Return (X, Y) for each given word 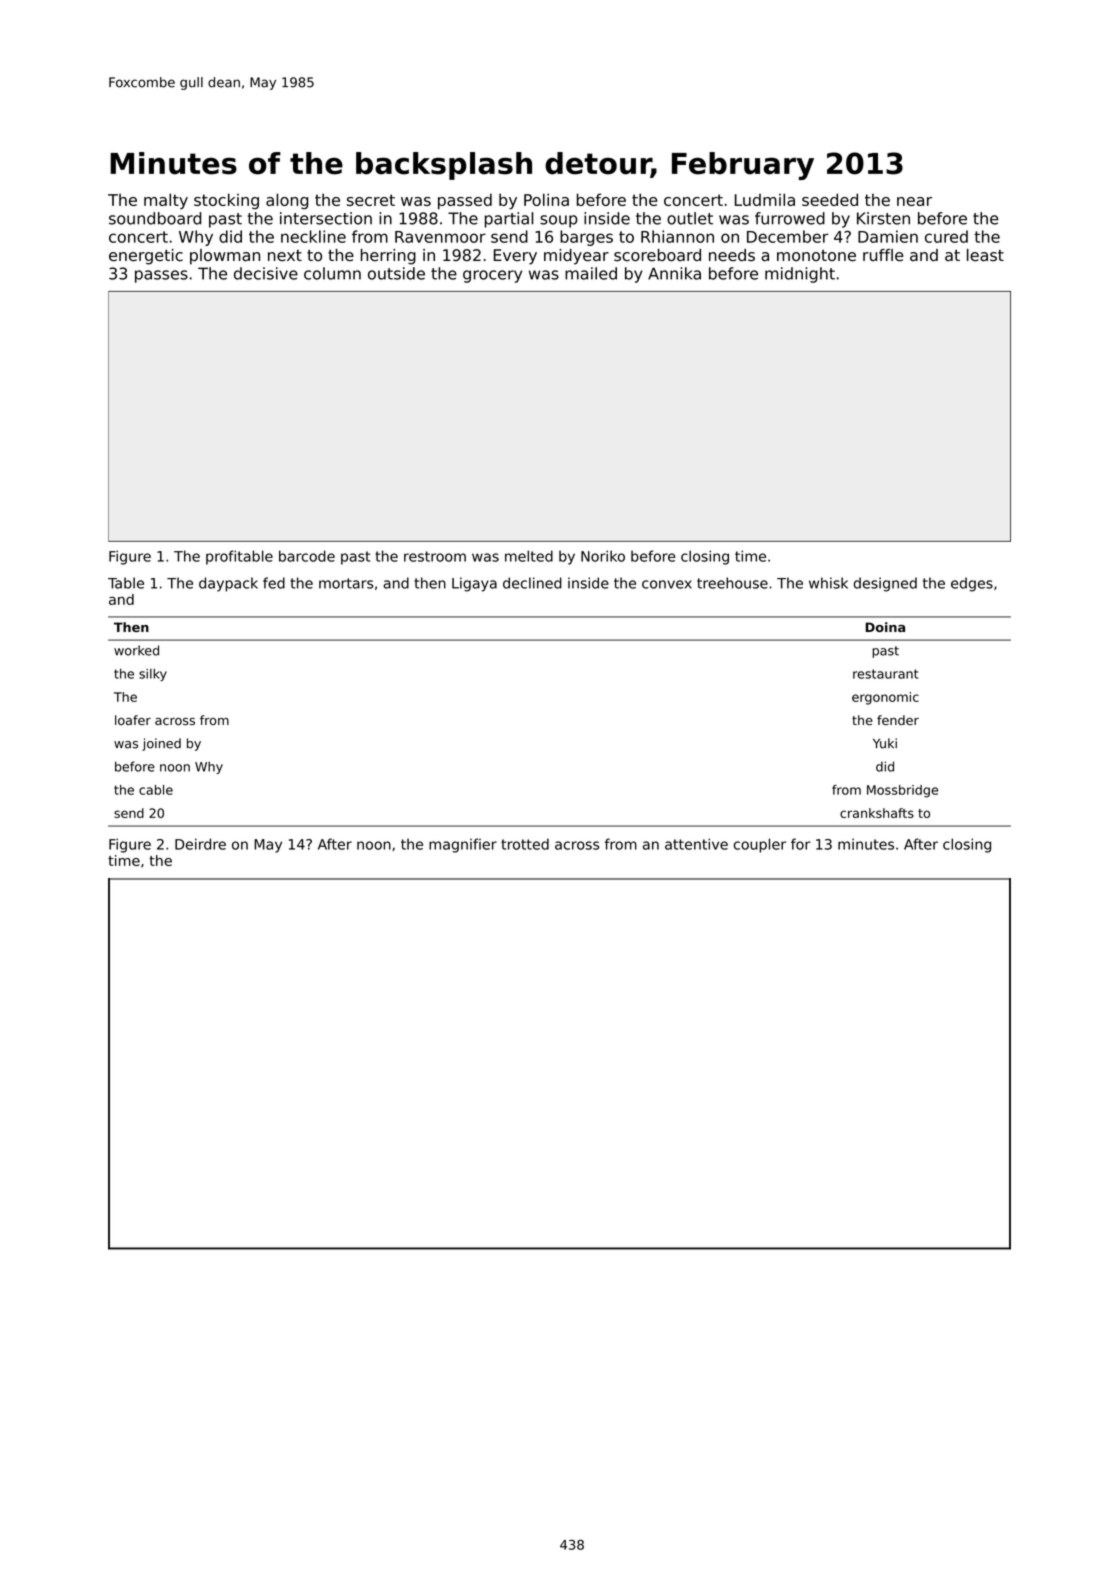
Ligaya (474, 584)
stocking (226, 201)
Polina (546, 199)
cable (156, 790)
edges (972, 584)
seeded (830, 199)
